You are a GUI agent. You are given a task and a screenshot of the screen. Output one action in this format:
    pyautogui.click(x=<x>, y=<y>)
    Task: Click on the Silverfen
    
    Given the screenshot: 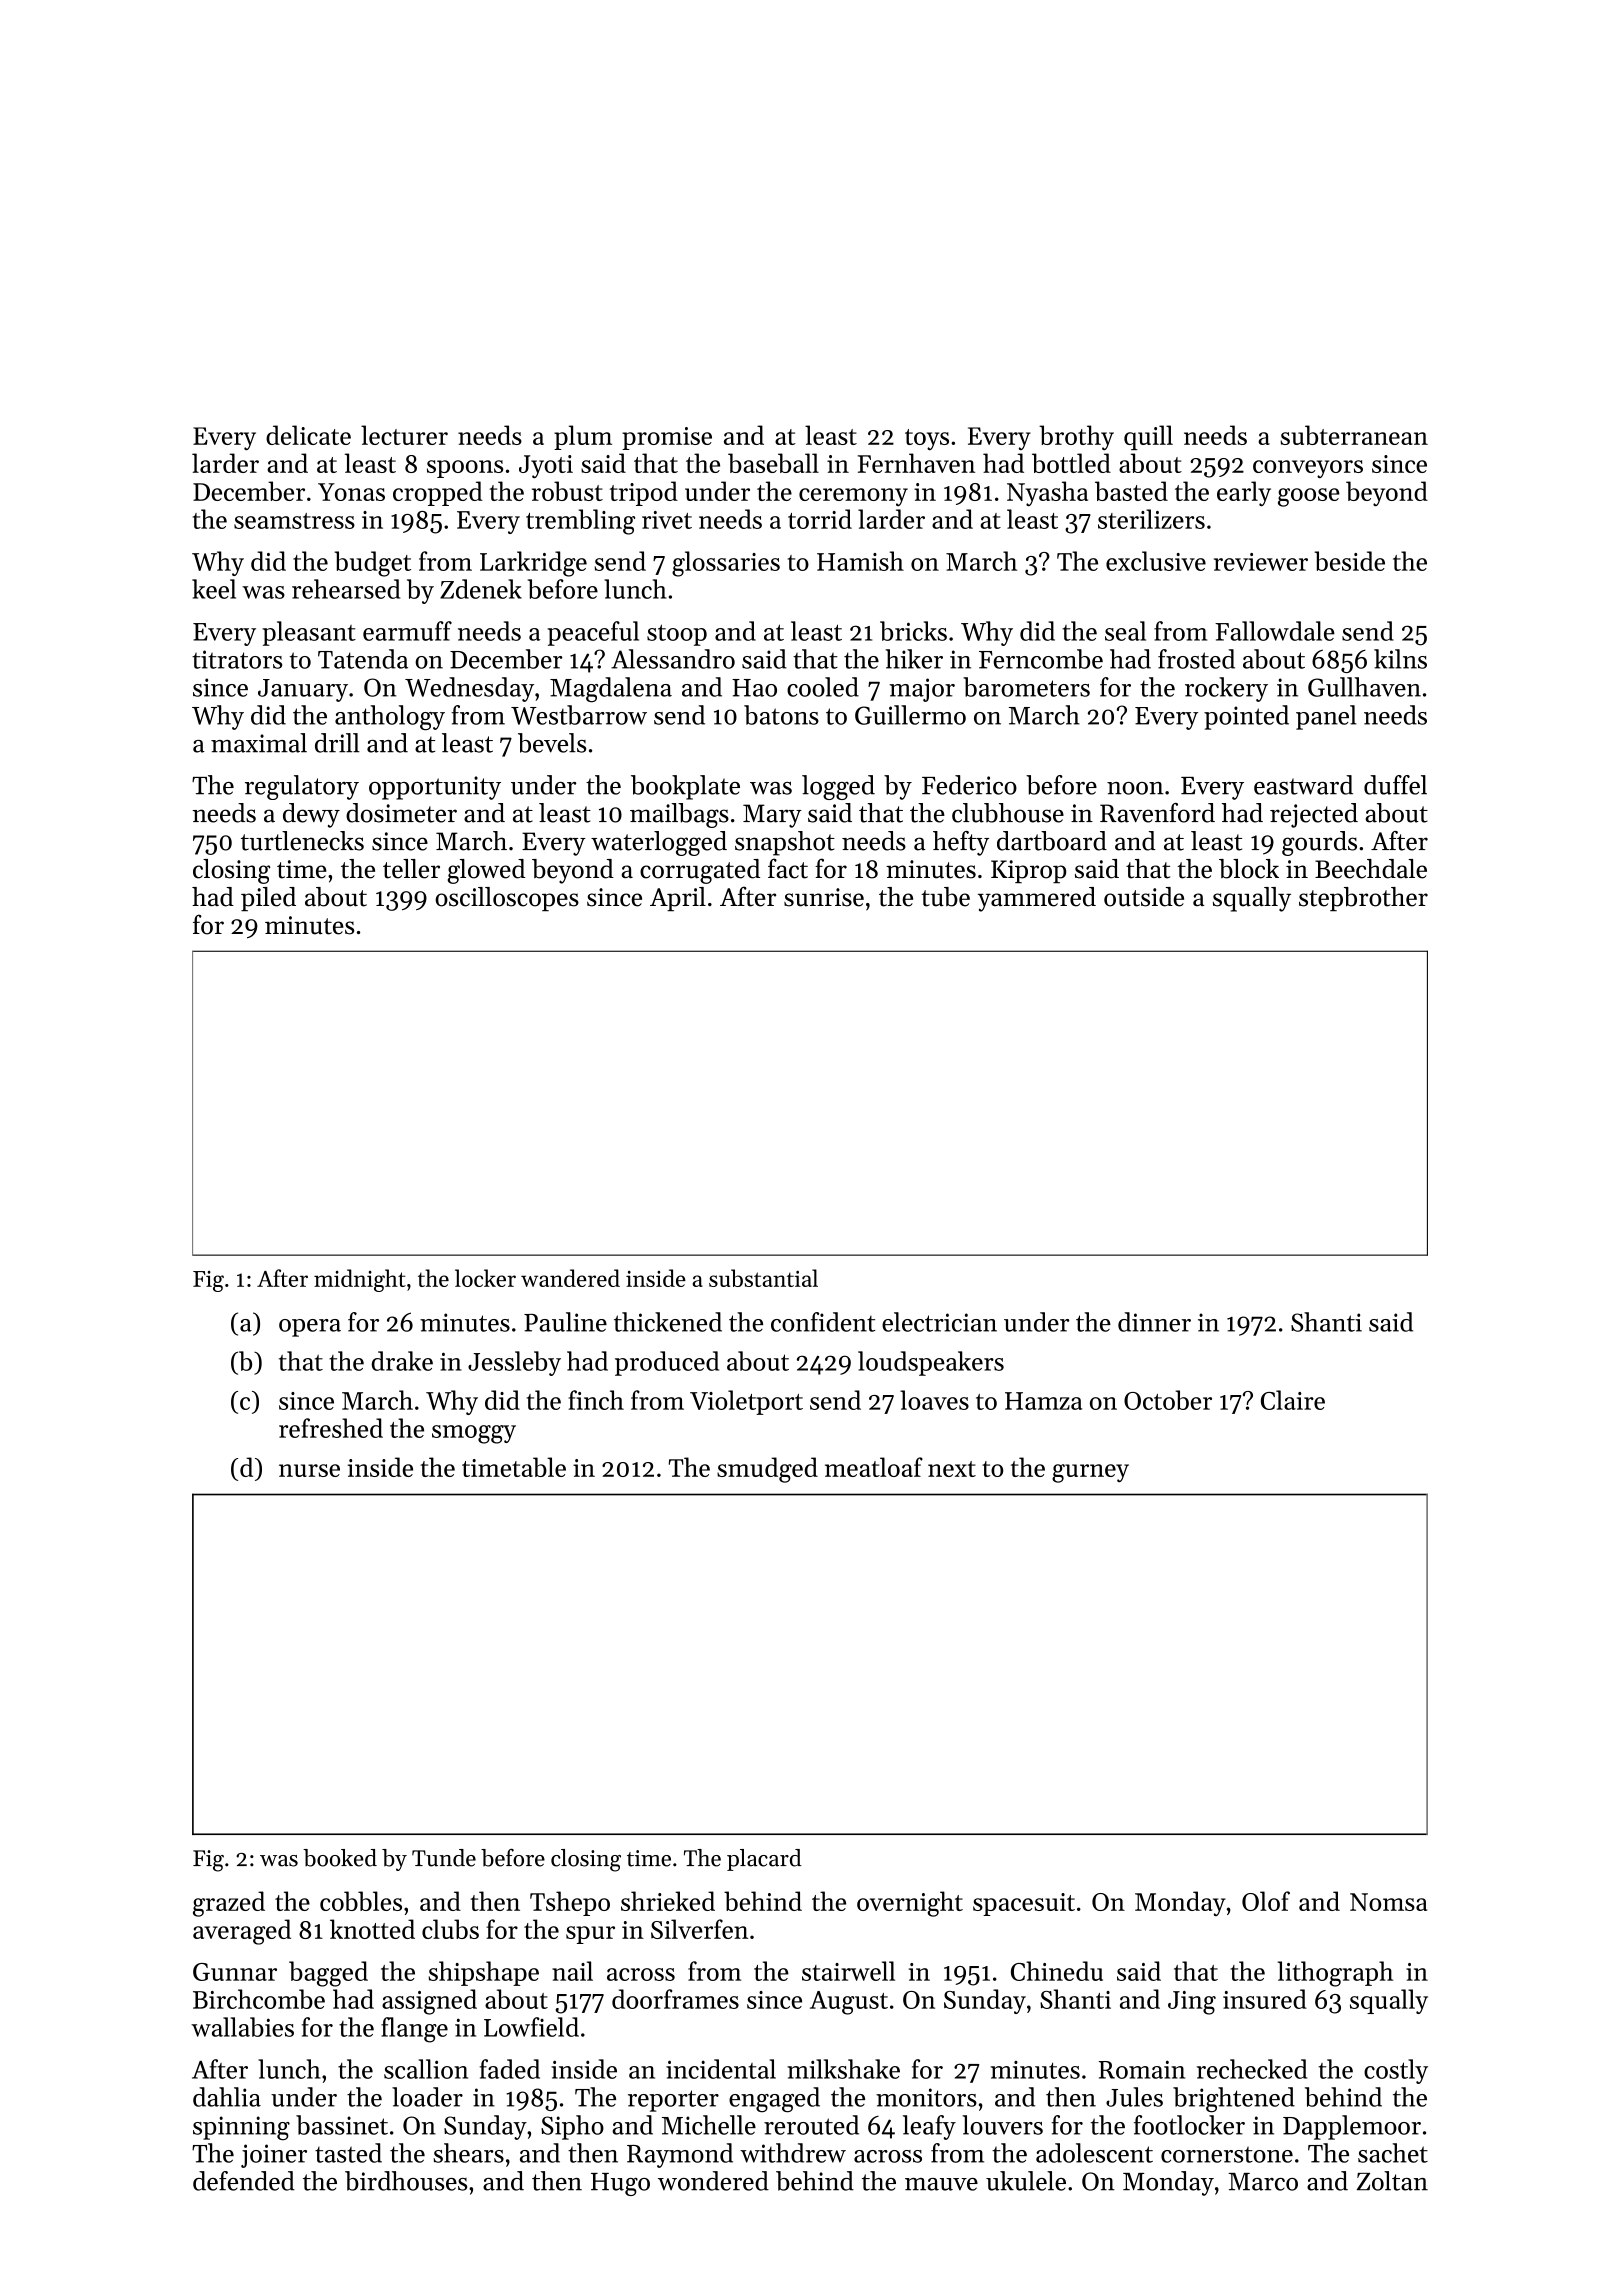 What is the action you would take?
    pyautogui.click(x=699, y=1929)
